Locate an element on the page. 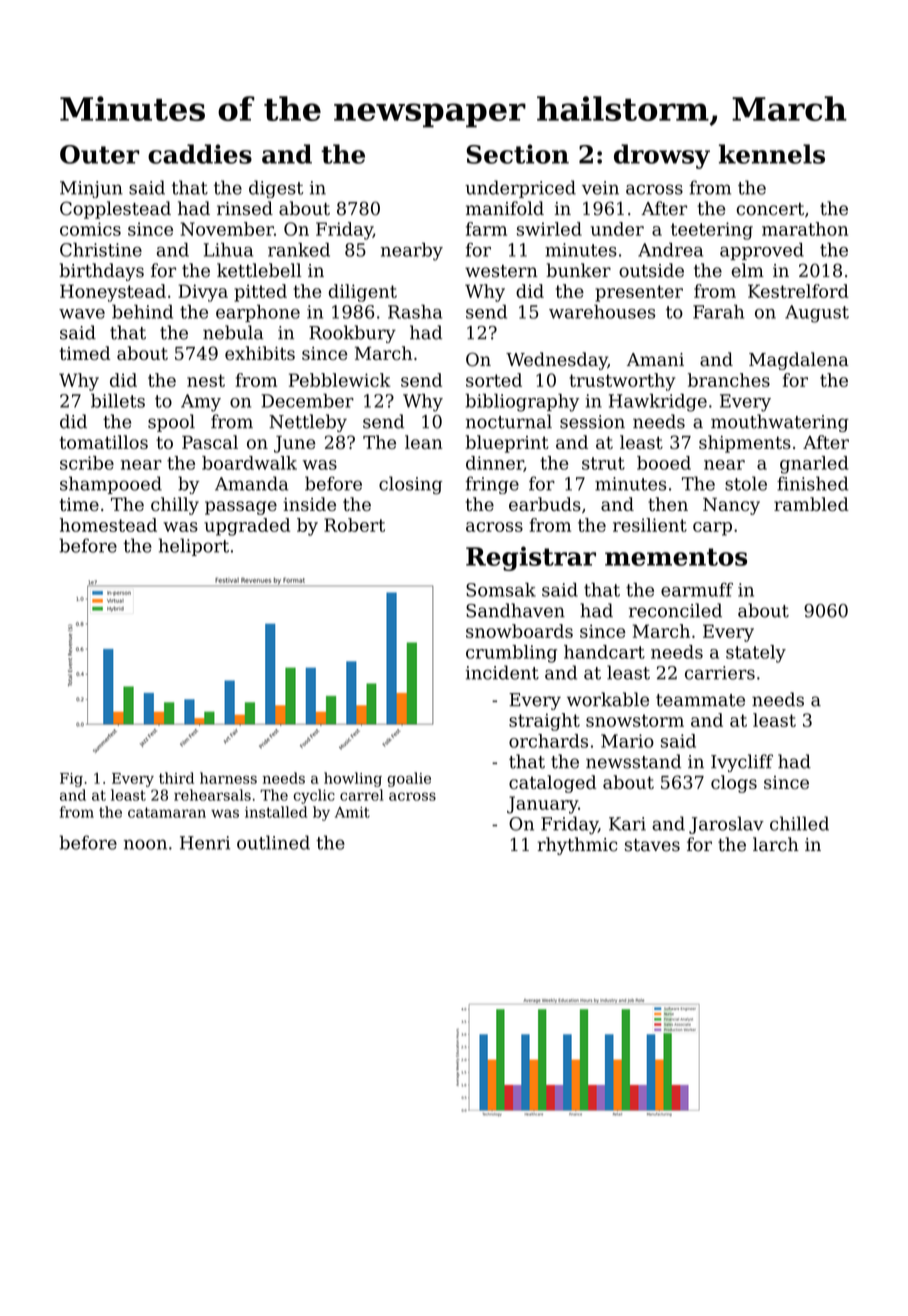 Image resolution: width=908 pixels, height=1316 pixels. heliport is located at coordinates (194, 547).
